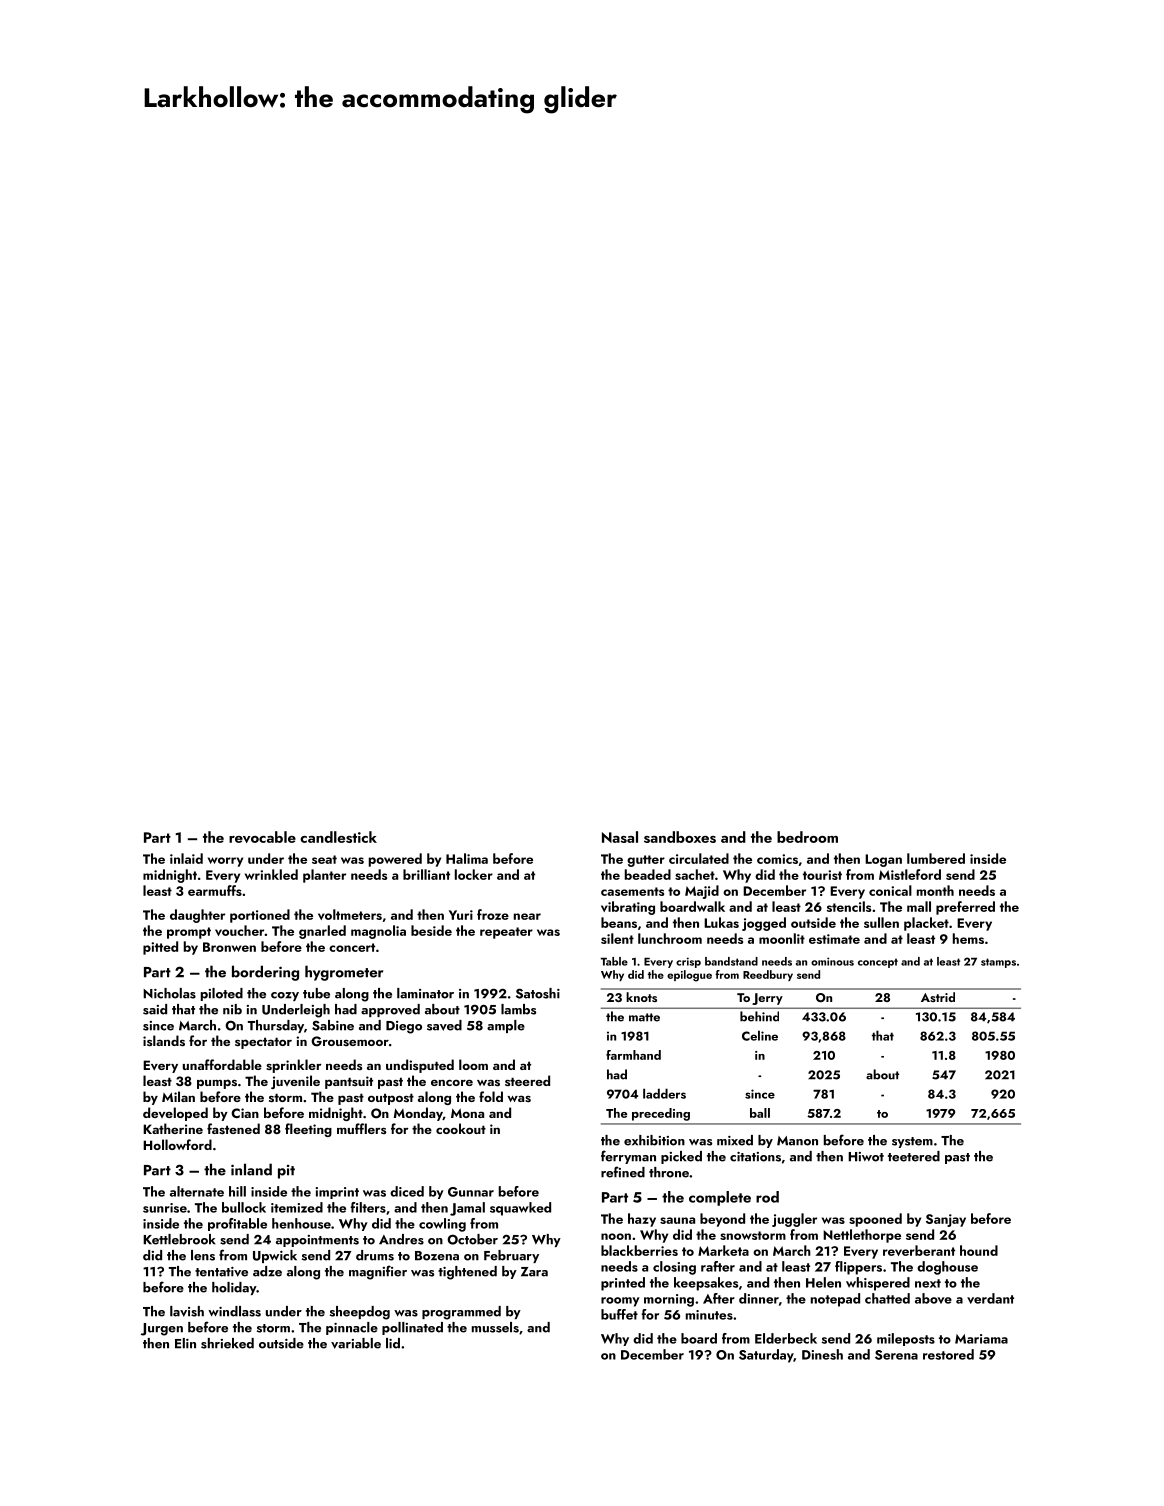 Image resolution: width=1164 pixels, height=1506 pixels. I want to click on Grousemoor, so click(350, 1041).
